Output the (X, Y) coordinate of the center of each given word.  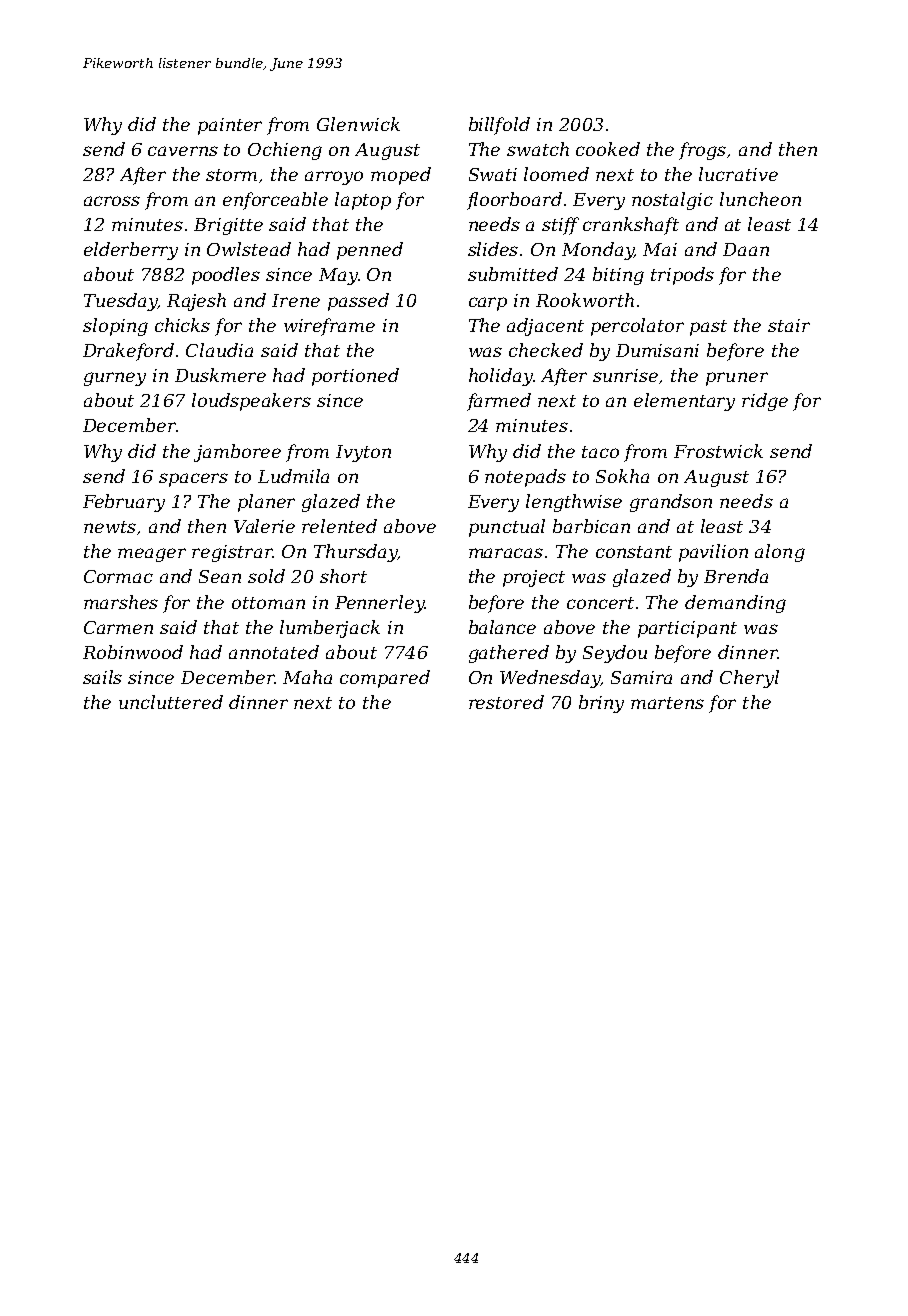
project (534, 578)
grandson (671, 503)
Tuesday (120, 302)
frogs (702, 151)
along (780, 553)
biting (618, 276)
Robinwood (133, 652)
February (124, 503)
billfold (499, 126)
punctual (507, 528)
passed (358, 302)
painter (230, 126)
